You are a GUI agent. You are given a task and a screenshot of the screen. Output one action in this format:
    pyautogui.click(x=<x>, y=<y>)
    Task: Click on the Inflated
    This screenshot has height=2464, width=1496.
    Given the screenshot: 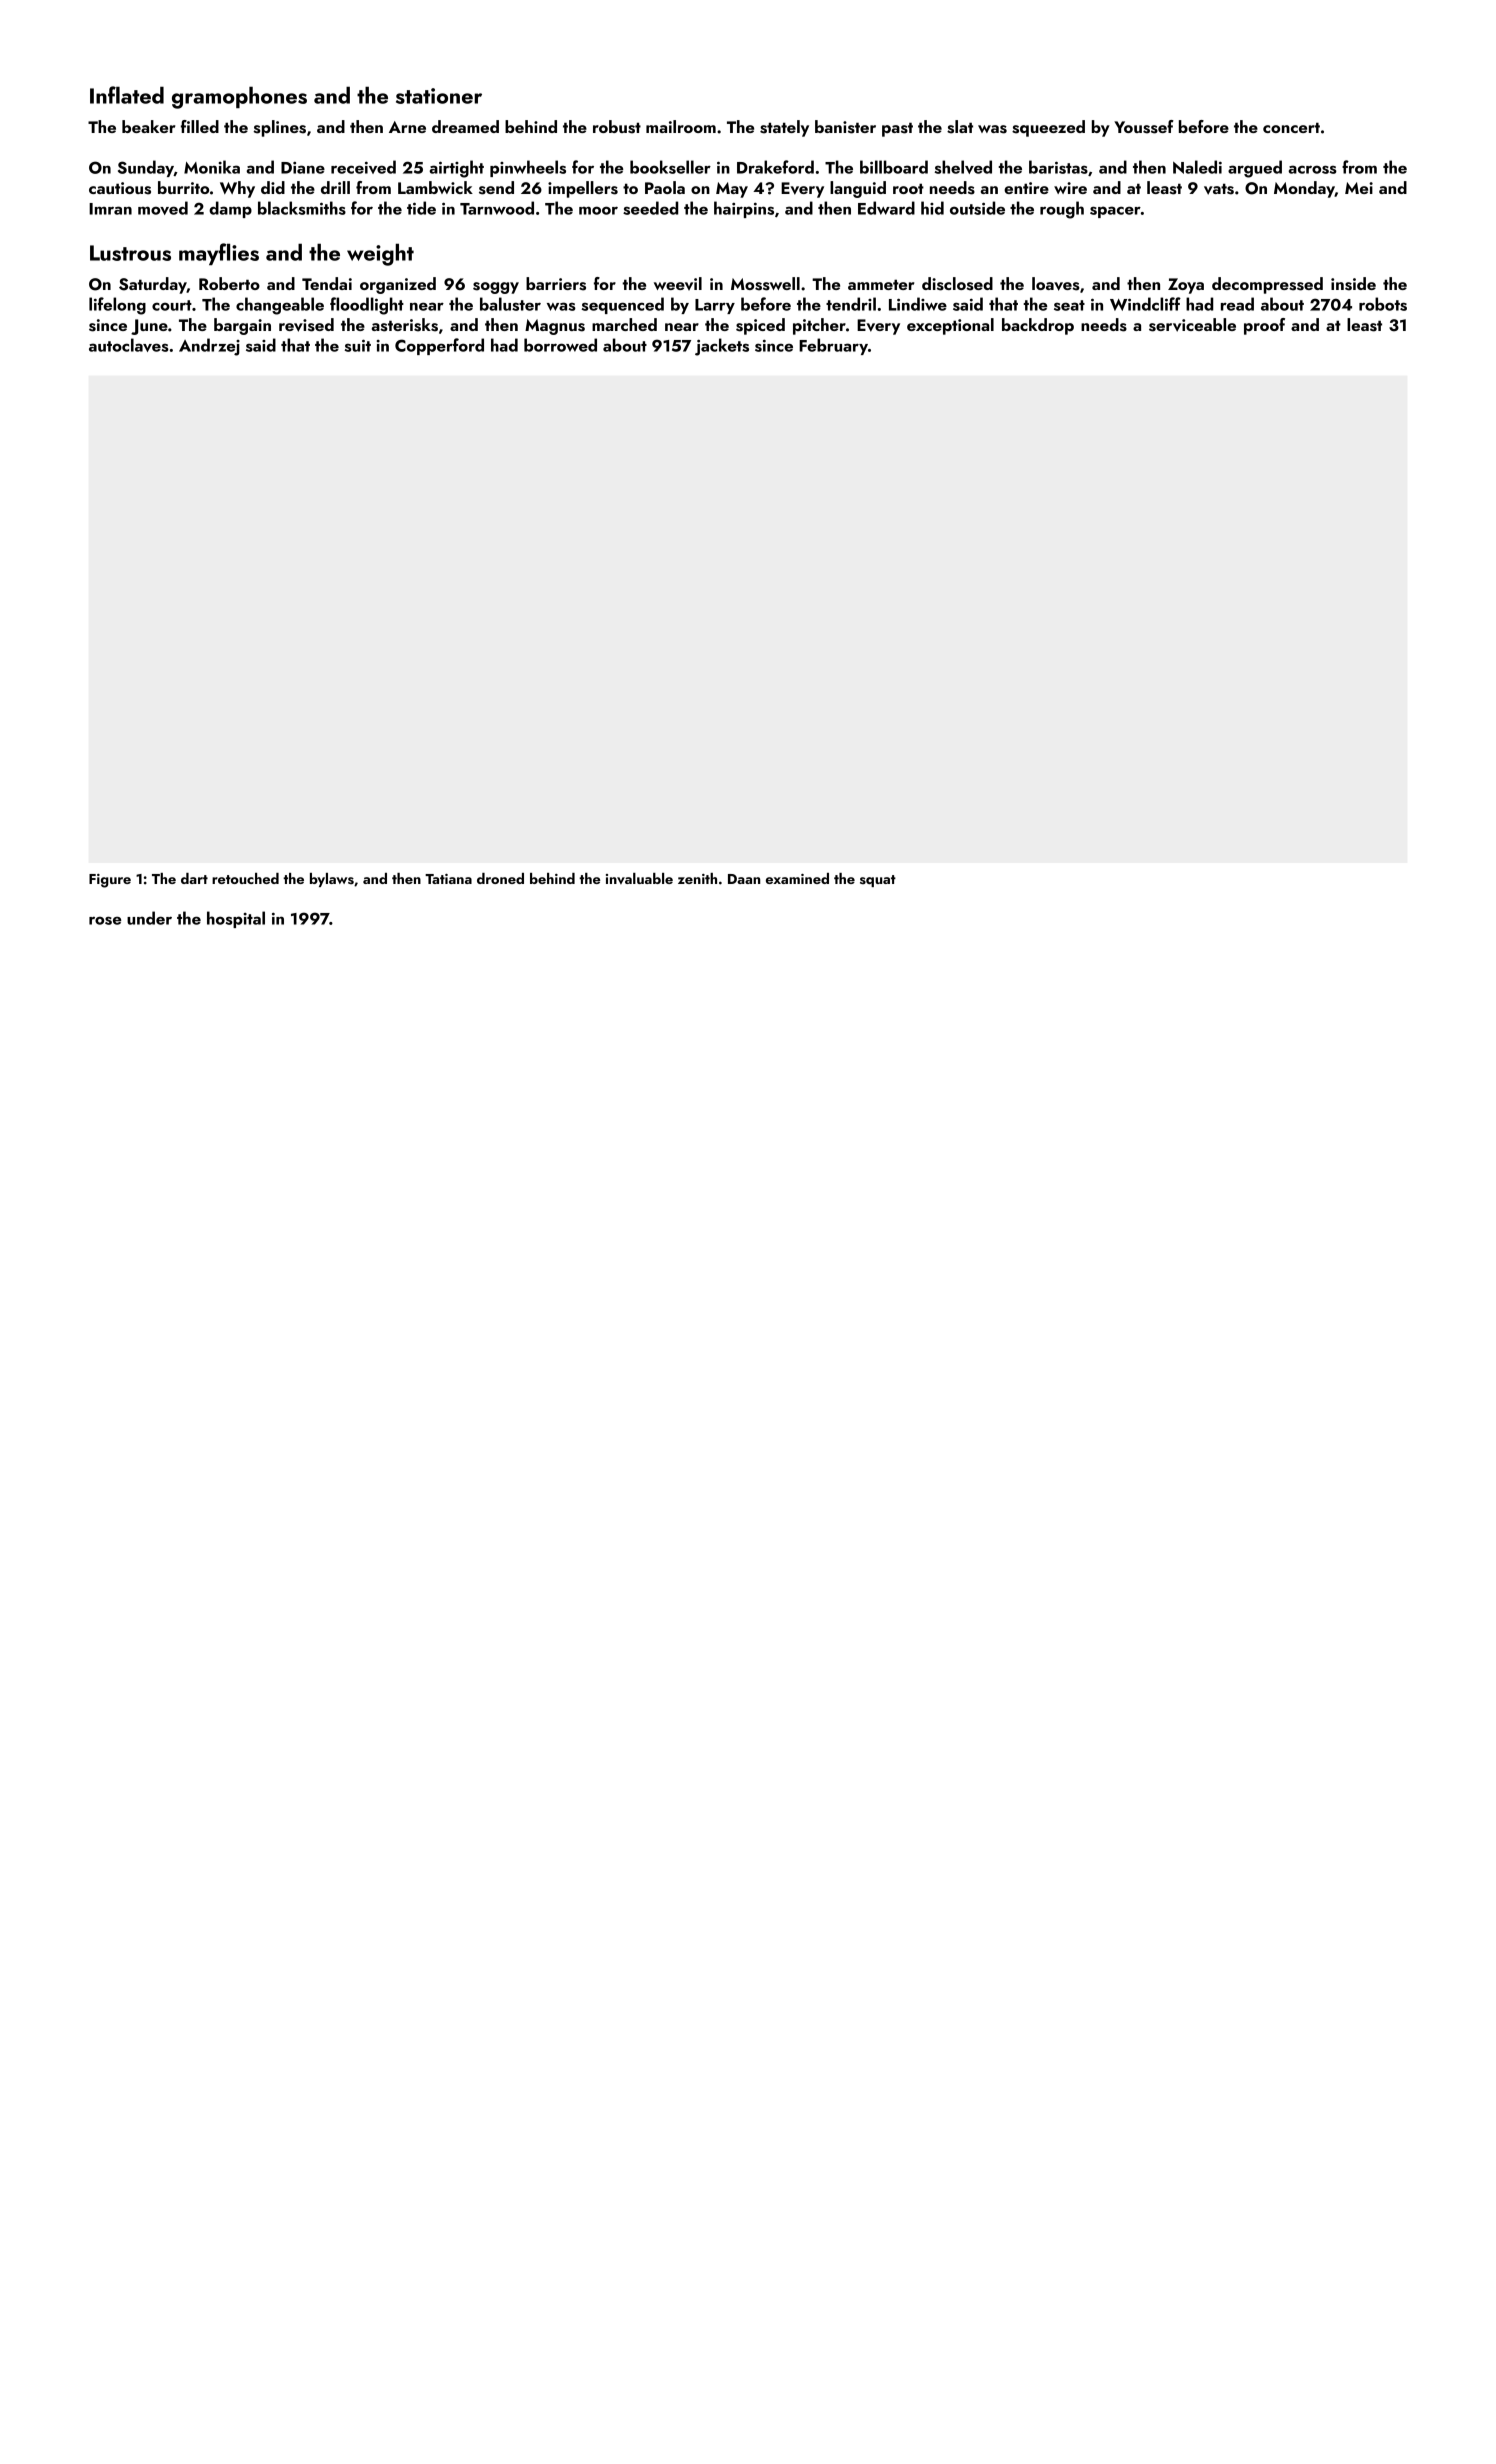 What is the action you would take?
    pyautogui.click(x=127, y=95)
